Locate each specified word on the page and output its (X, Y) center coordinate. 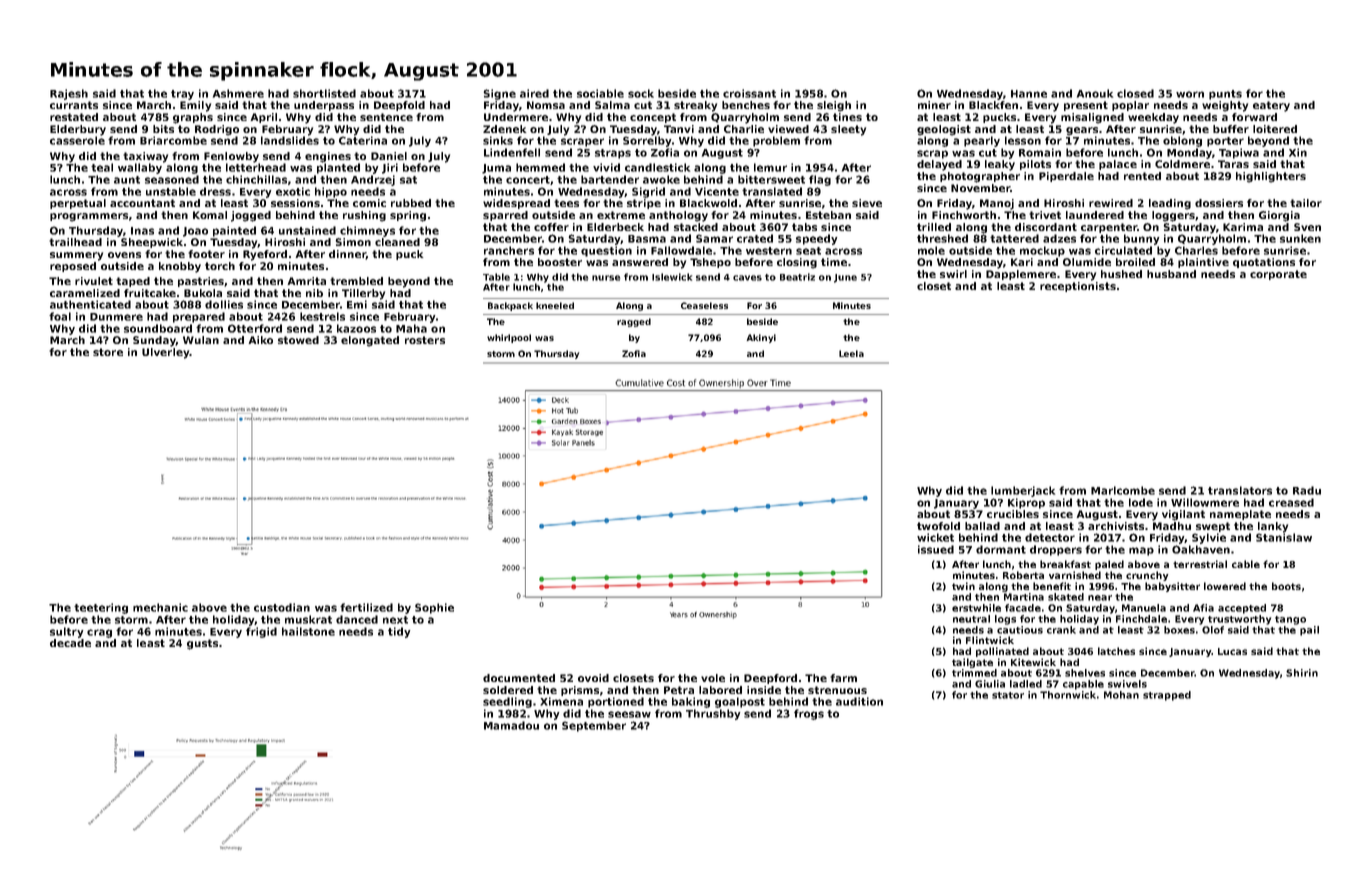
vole (713, 678)
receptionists (1078, 287)
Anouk (1095, 93)
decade (70, 643)
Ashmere (238, 93)
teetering (101, 608)
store (108, 352)
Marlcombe (1123, 490)
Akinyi (761, 338)
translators (1240, 490)
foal (60, 316)
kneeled (555, 305)
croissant (749, 93)
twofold (938, 526)
